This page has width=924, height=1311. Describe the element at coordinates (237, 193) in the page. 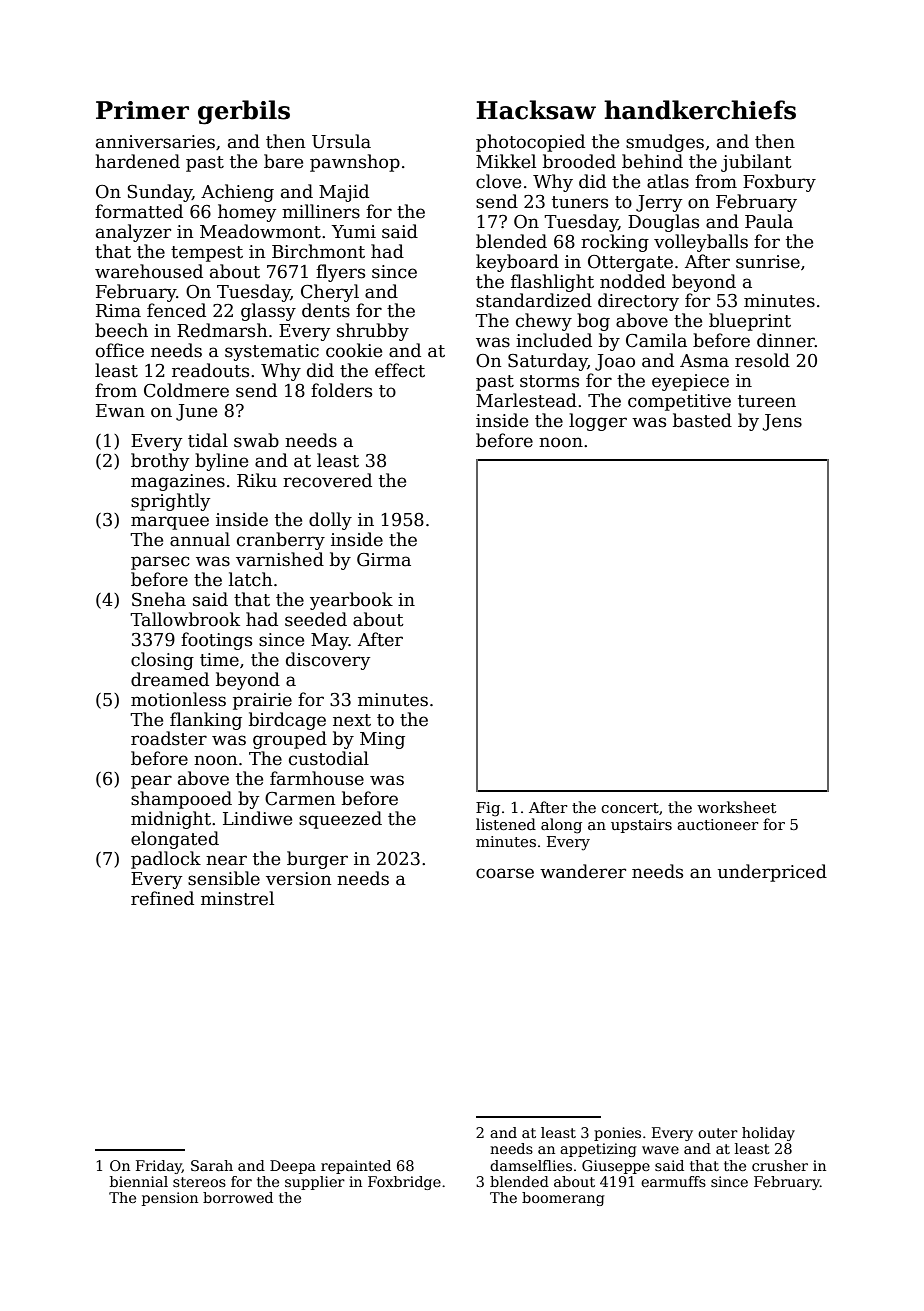

I see `Achieng` at that location.
